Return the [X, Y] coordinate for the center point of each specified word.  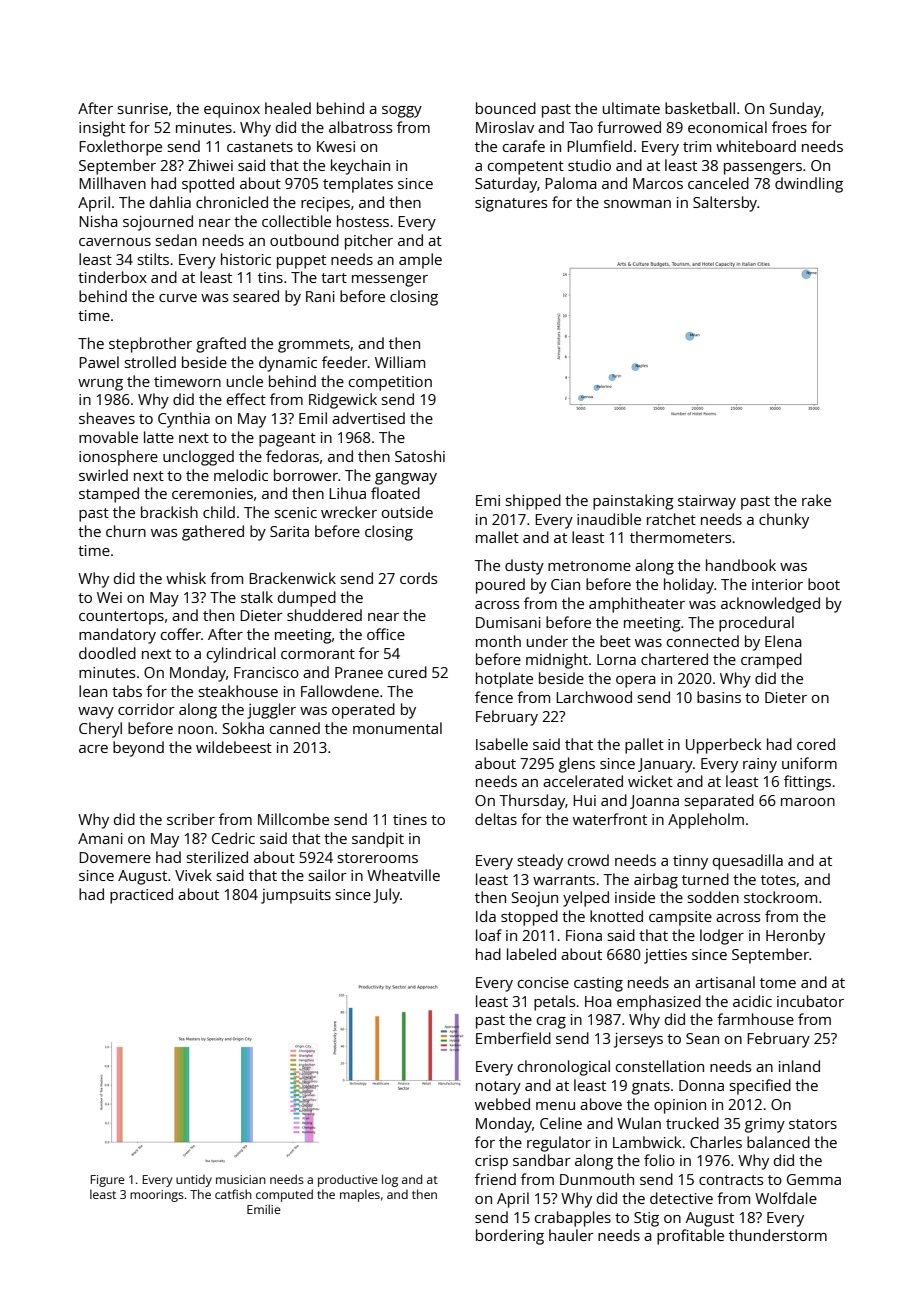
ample [420, 261]
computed [284, 1195]
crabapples [573, 1219]
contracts [731, 1180]
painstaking [633, 502]
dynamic [288, 364]
